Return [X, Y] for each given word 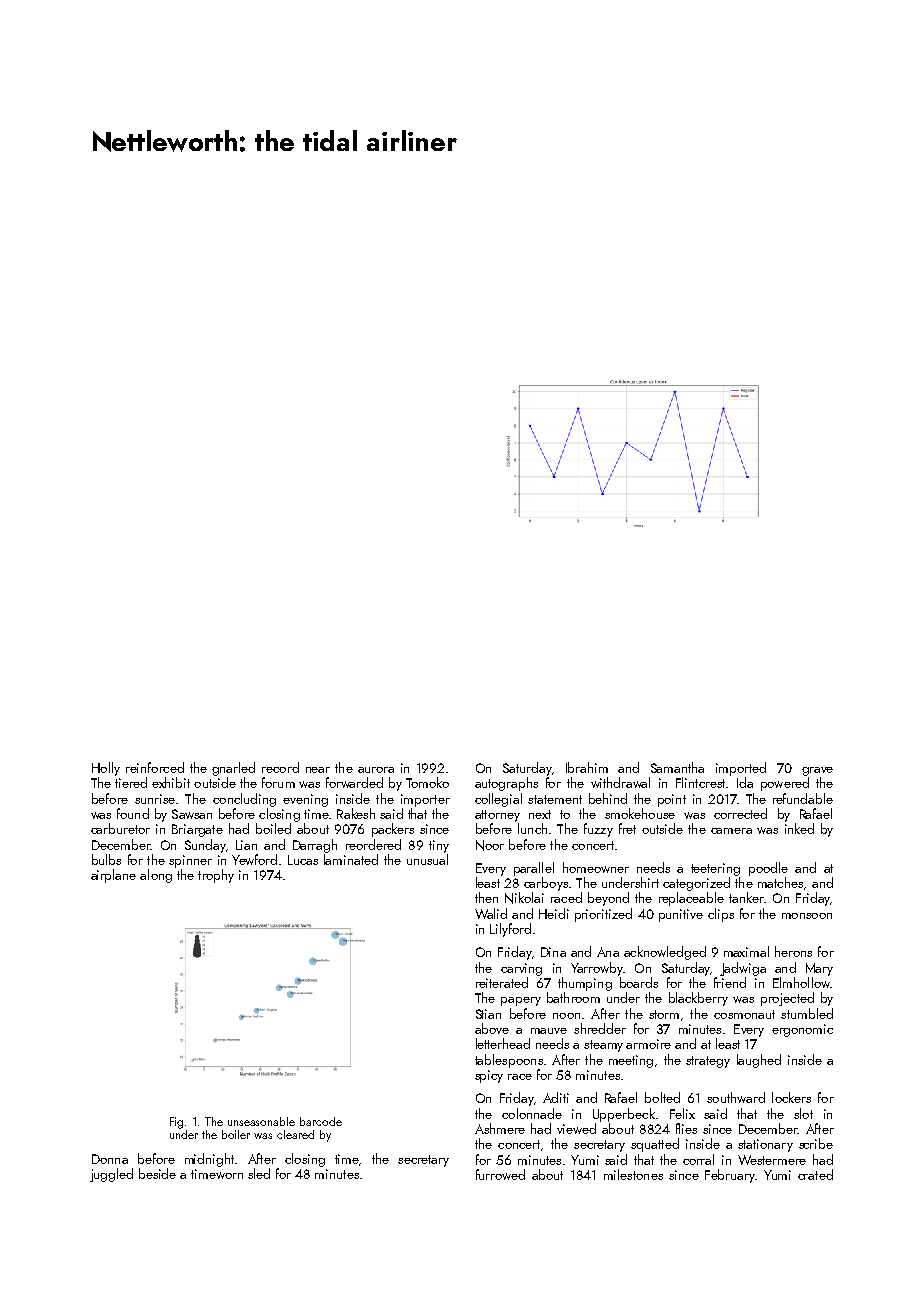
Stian [488, 1014]
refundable [803, 798]
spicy [489, 1076]
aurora [376, 770]
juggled [111, 1175]
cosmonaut [744, 1014]
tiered [131, 782]
